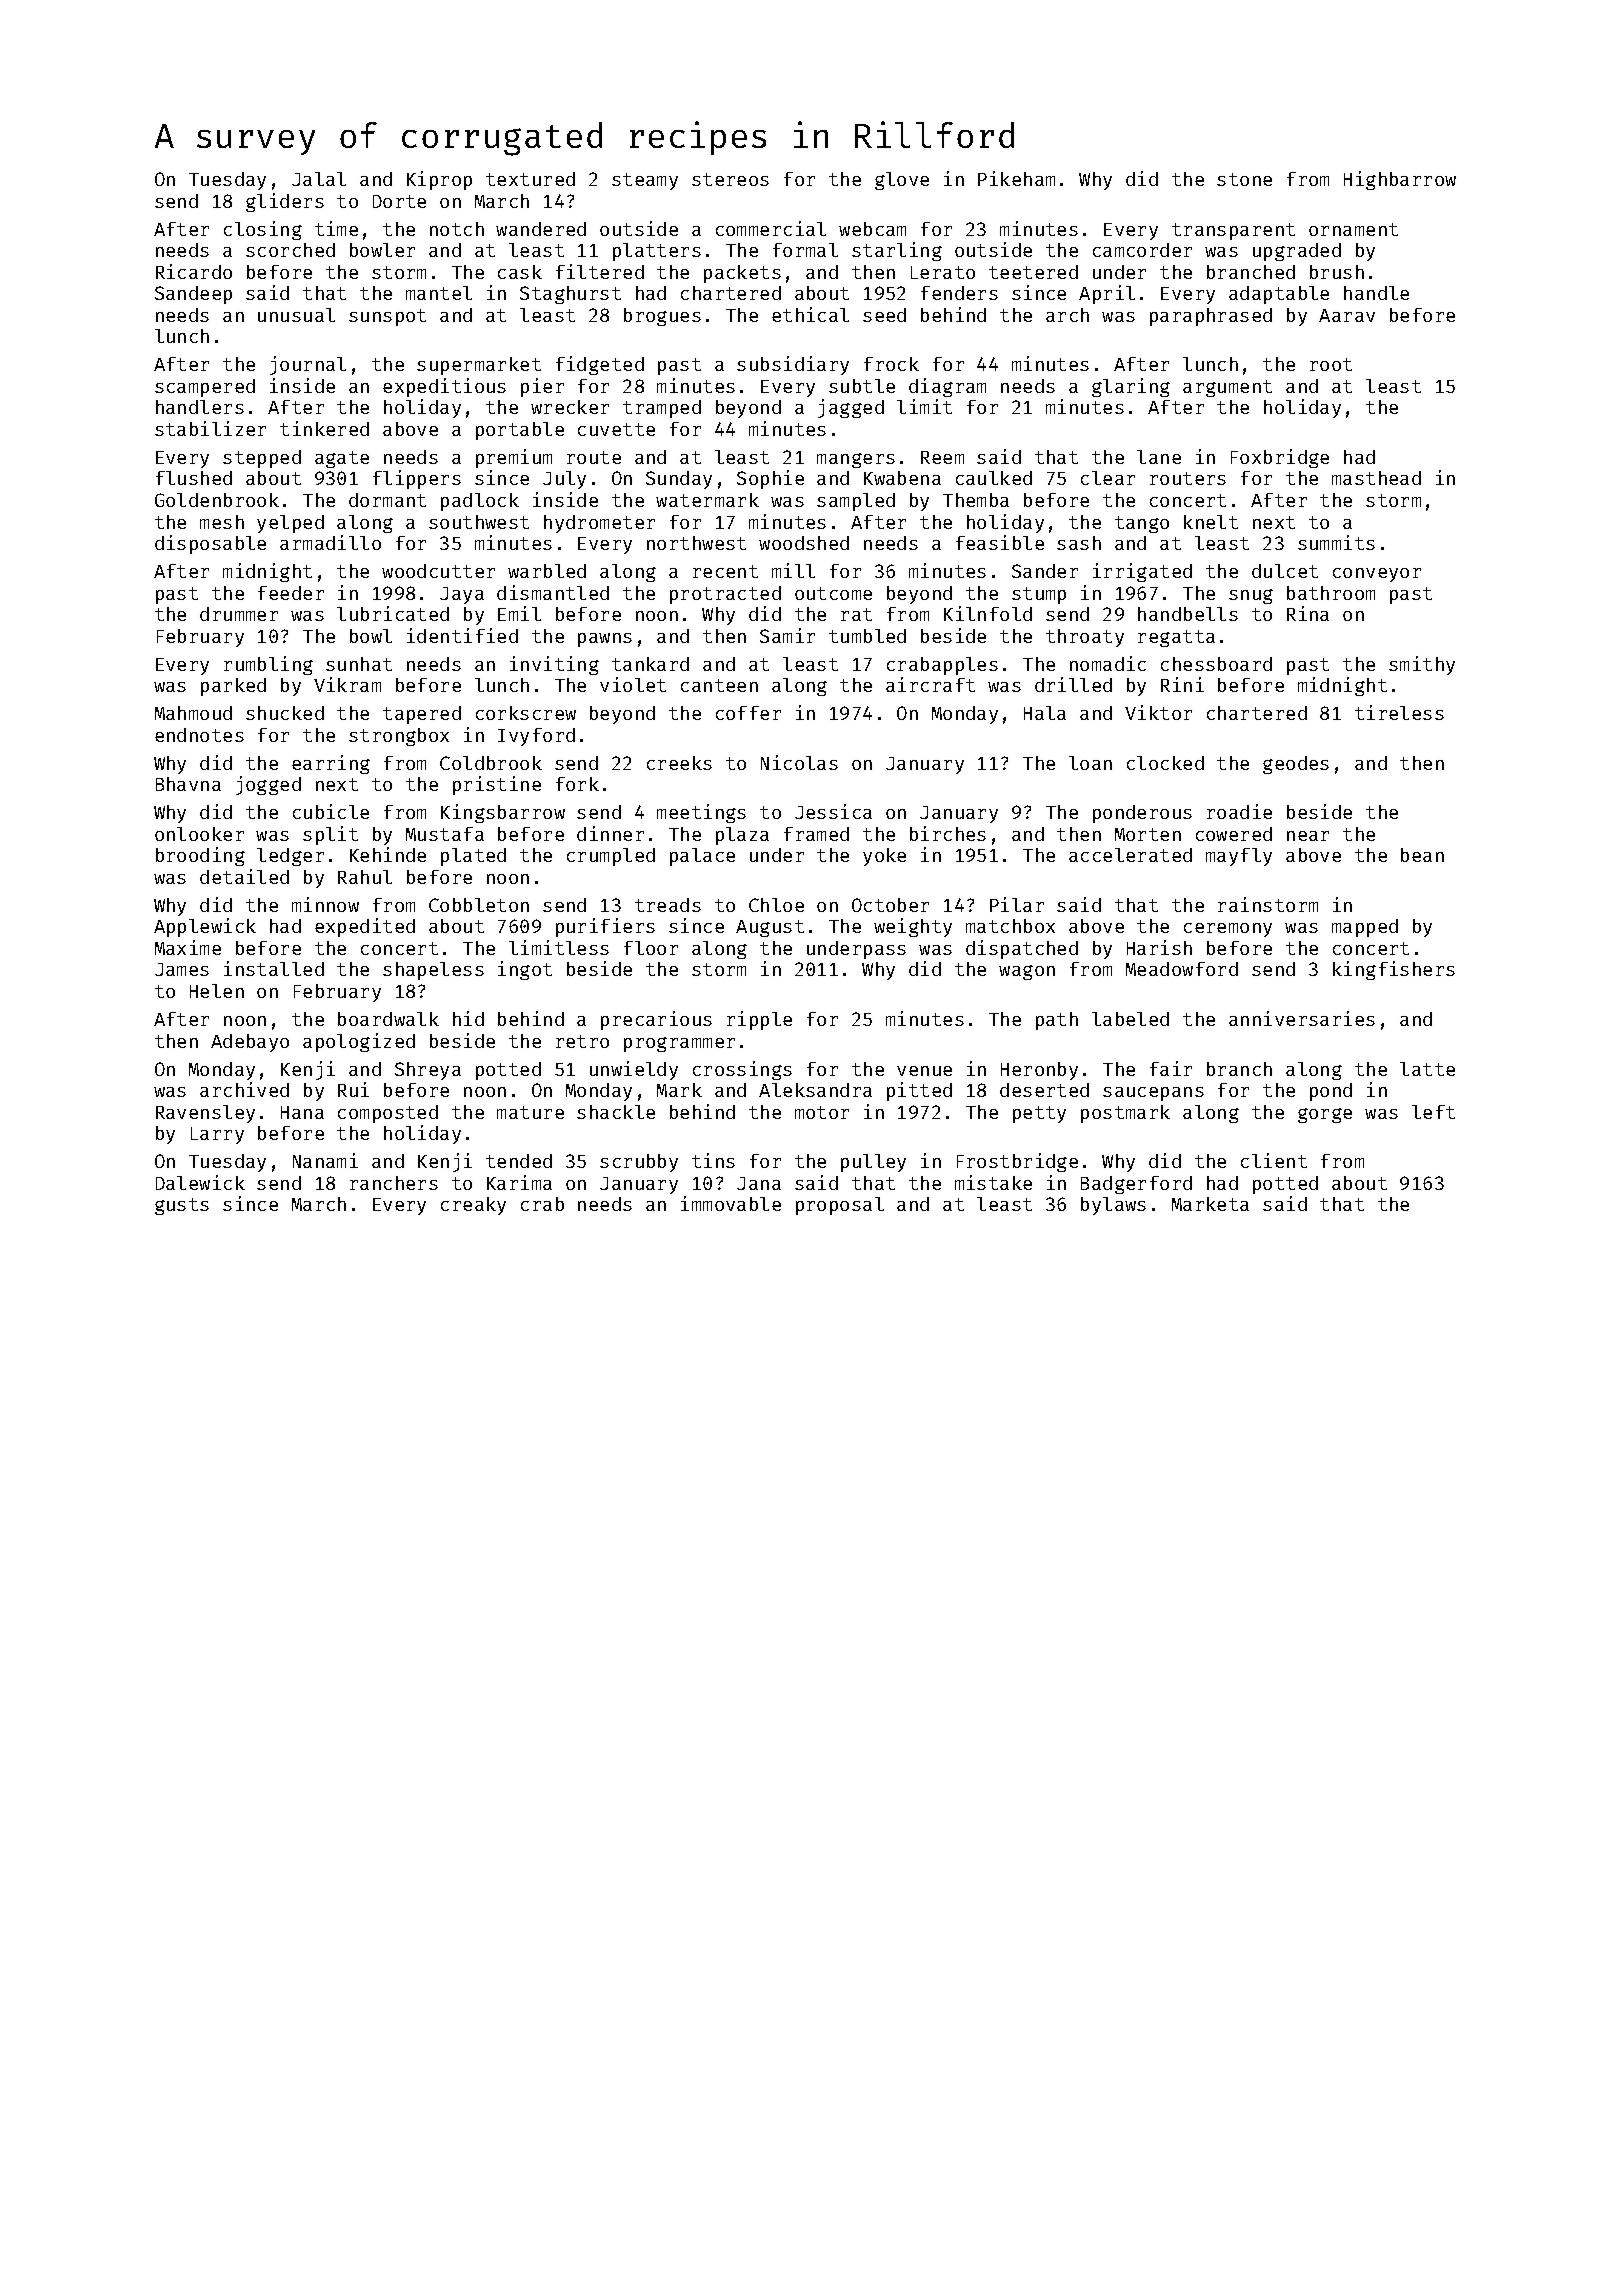 The image size is (1620, 2292). I want to click on Jalal, so click(319, 179).
